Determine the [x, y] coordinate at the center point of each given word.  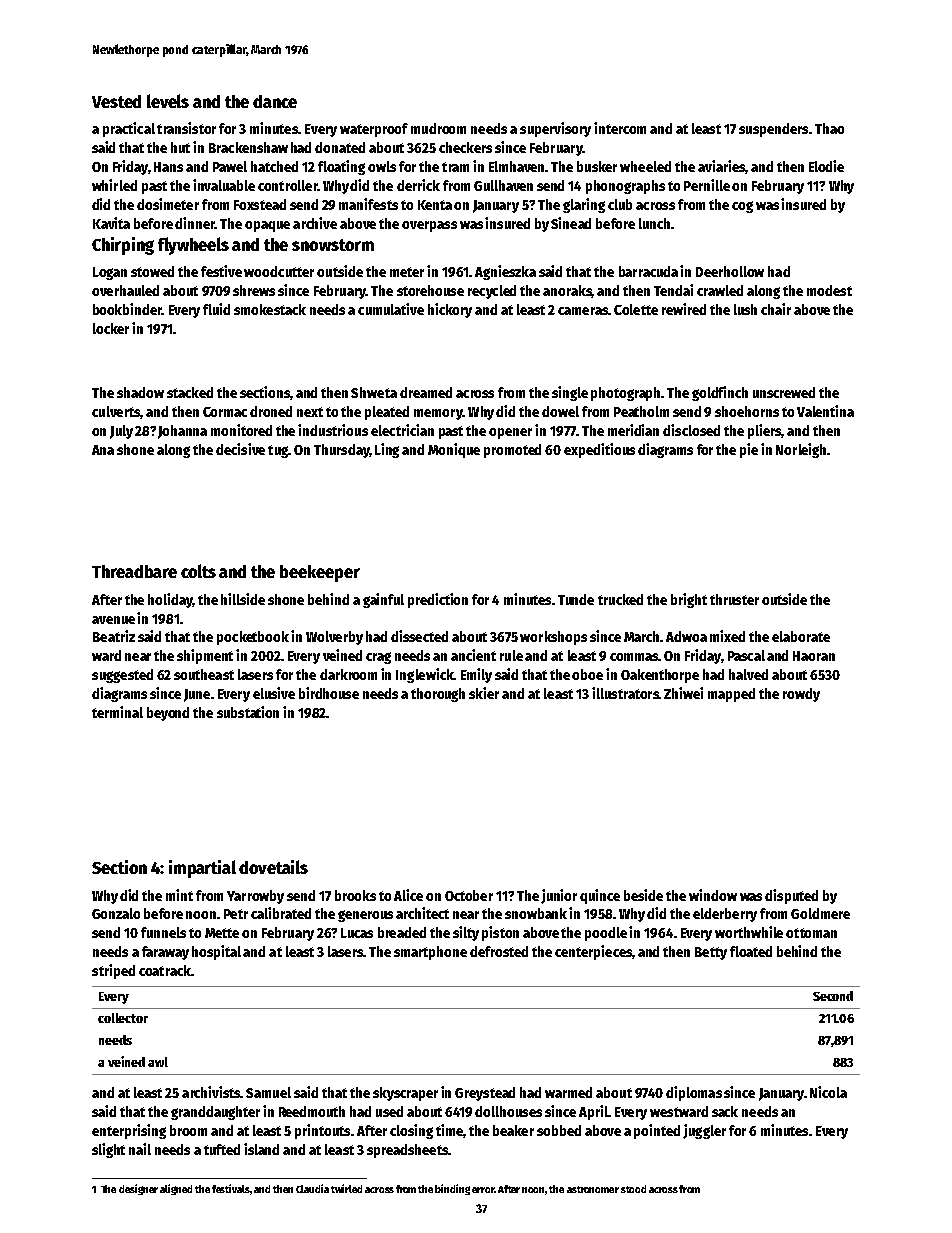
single [570, 393]
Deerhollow [730, 271]
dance [275, 101]
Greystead [485, 1094]
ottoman [811, 933]
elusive [274, 693]
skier [484, 693]
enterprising [129, 1131]
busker [597, 166]
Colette [636, 309]
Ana [103, 450]
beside [643, 895]
